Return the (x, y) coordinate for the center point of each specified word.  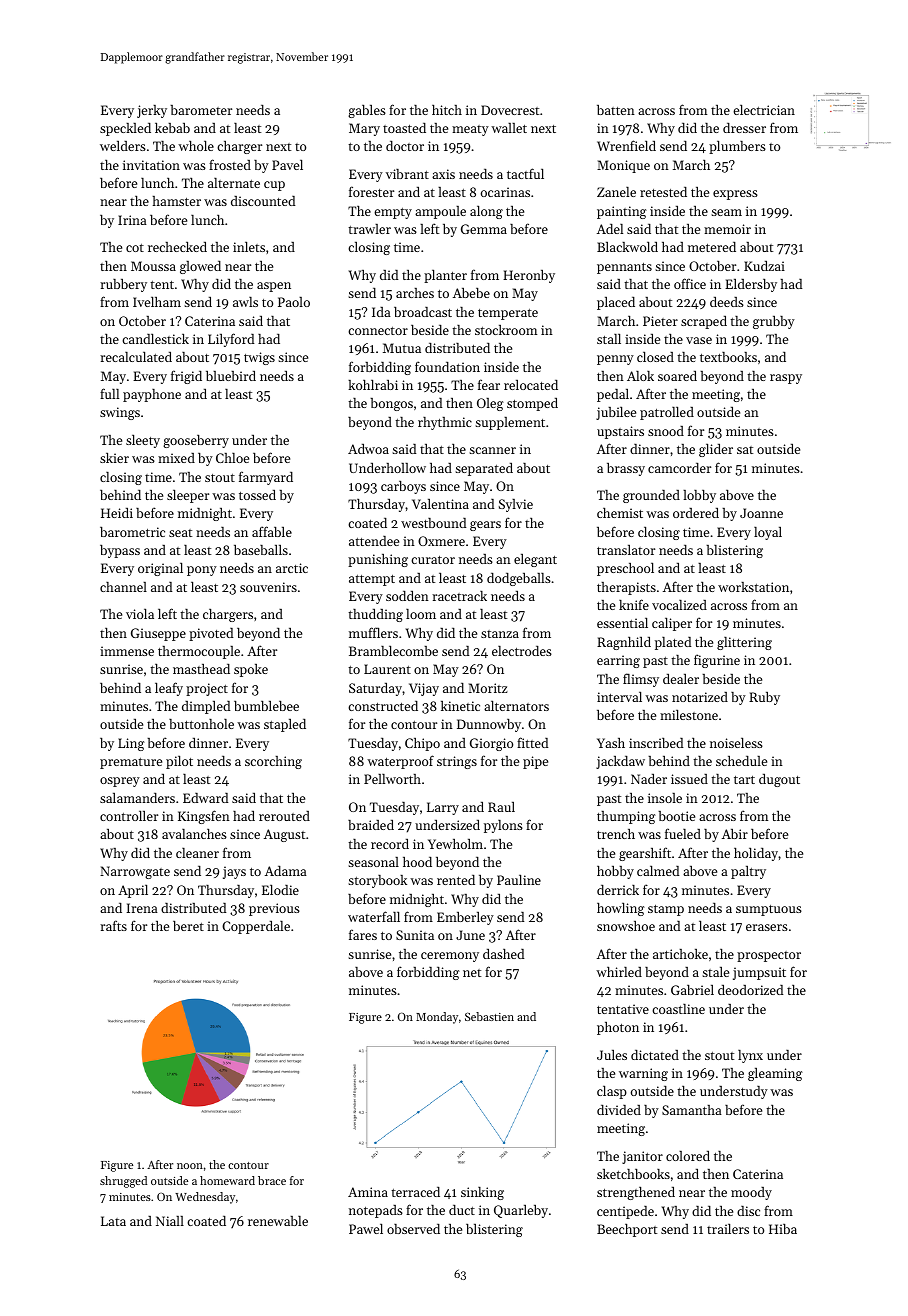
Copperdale (256, 927)
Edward (205, 798)
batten (616, 110)
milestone (689, 714)
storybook (377, 881)
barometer (201, 110)
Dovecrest (510, 110)
